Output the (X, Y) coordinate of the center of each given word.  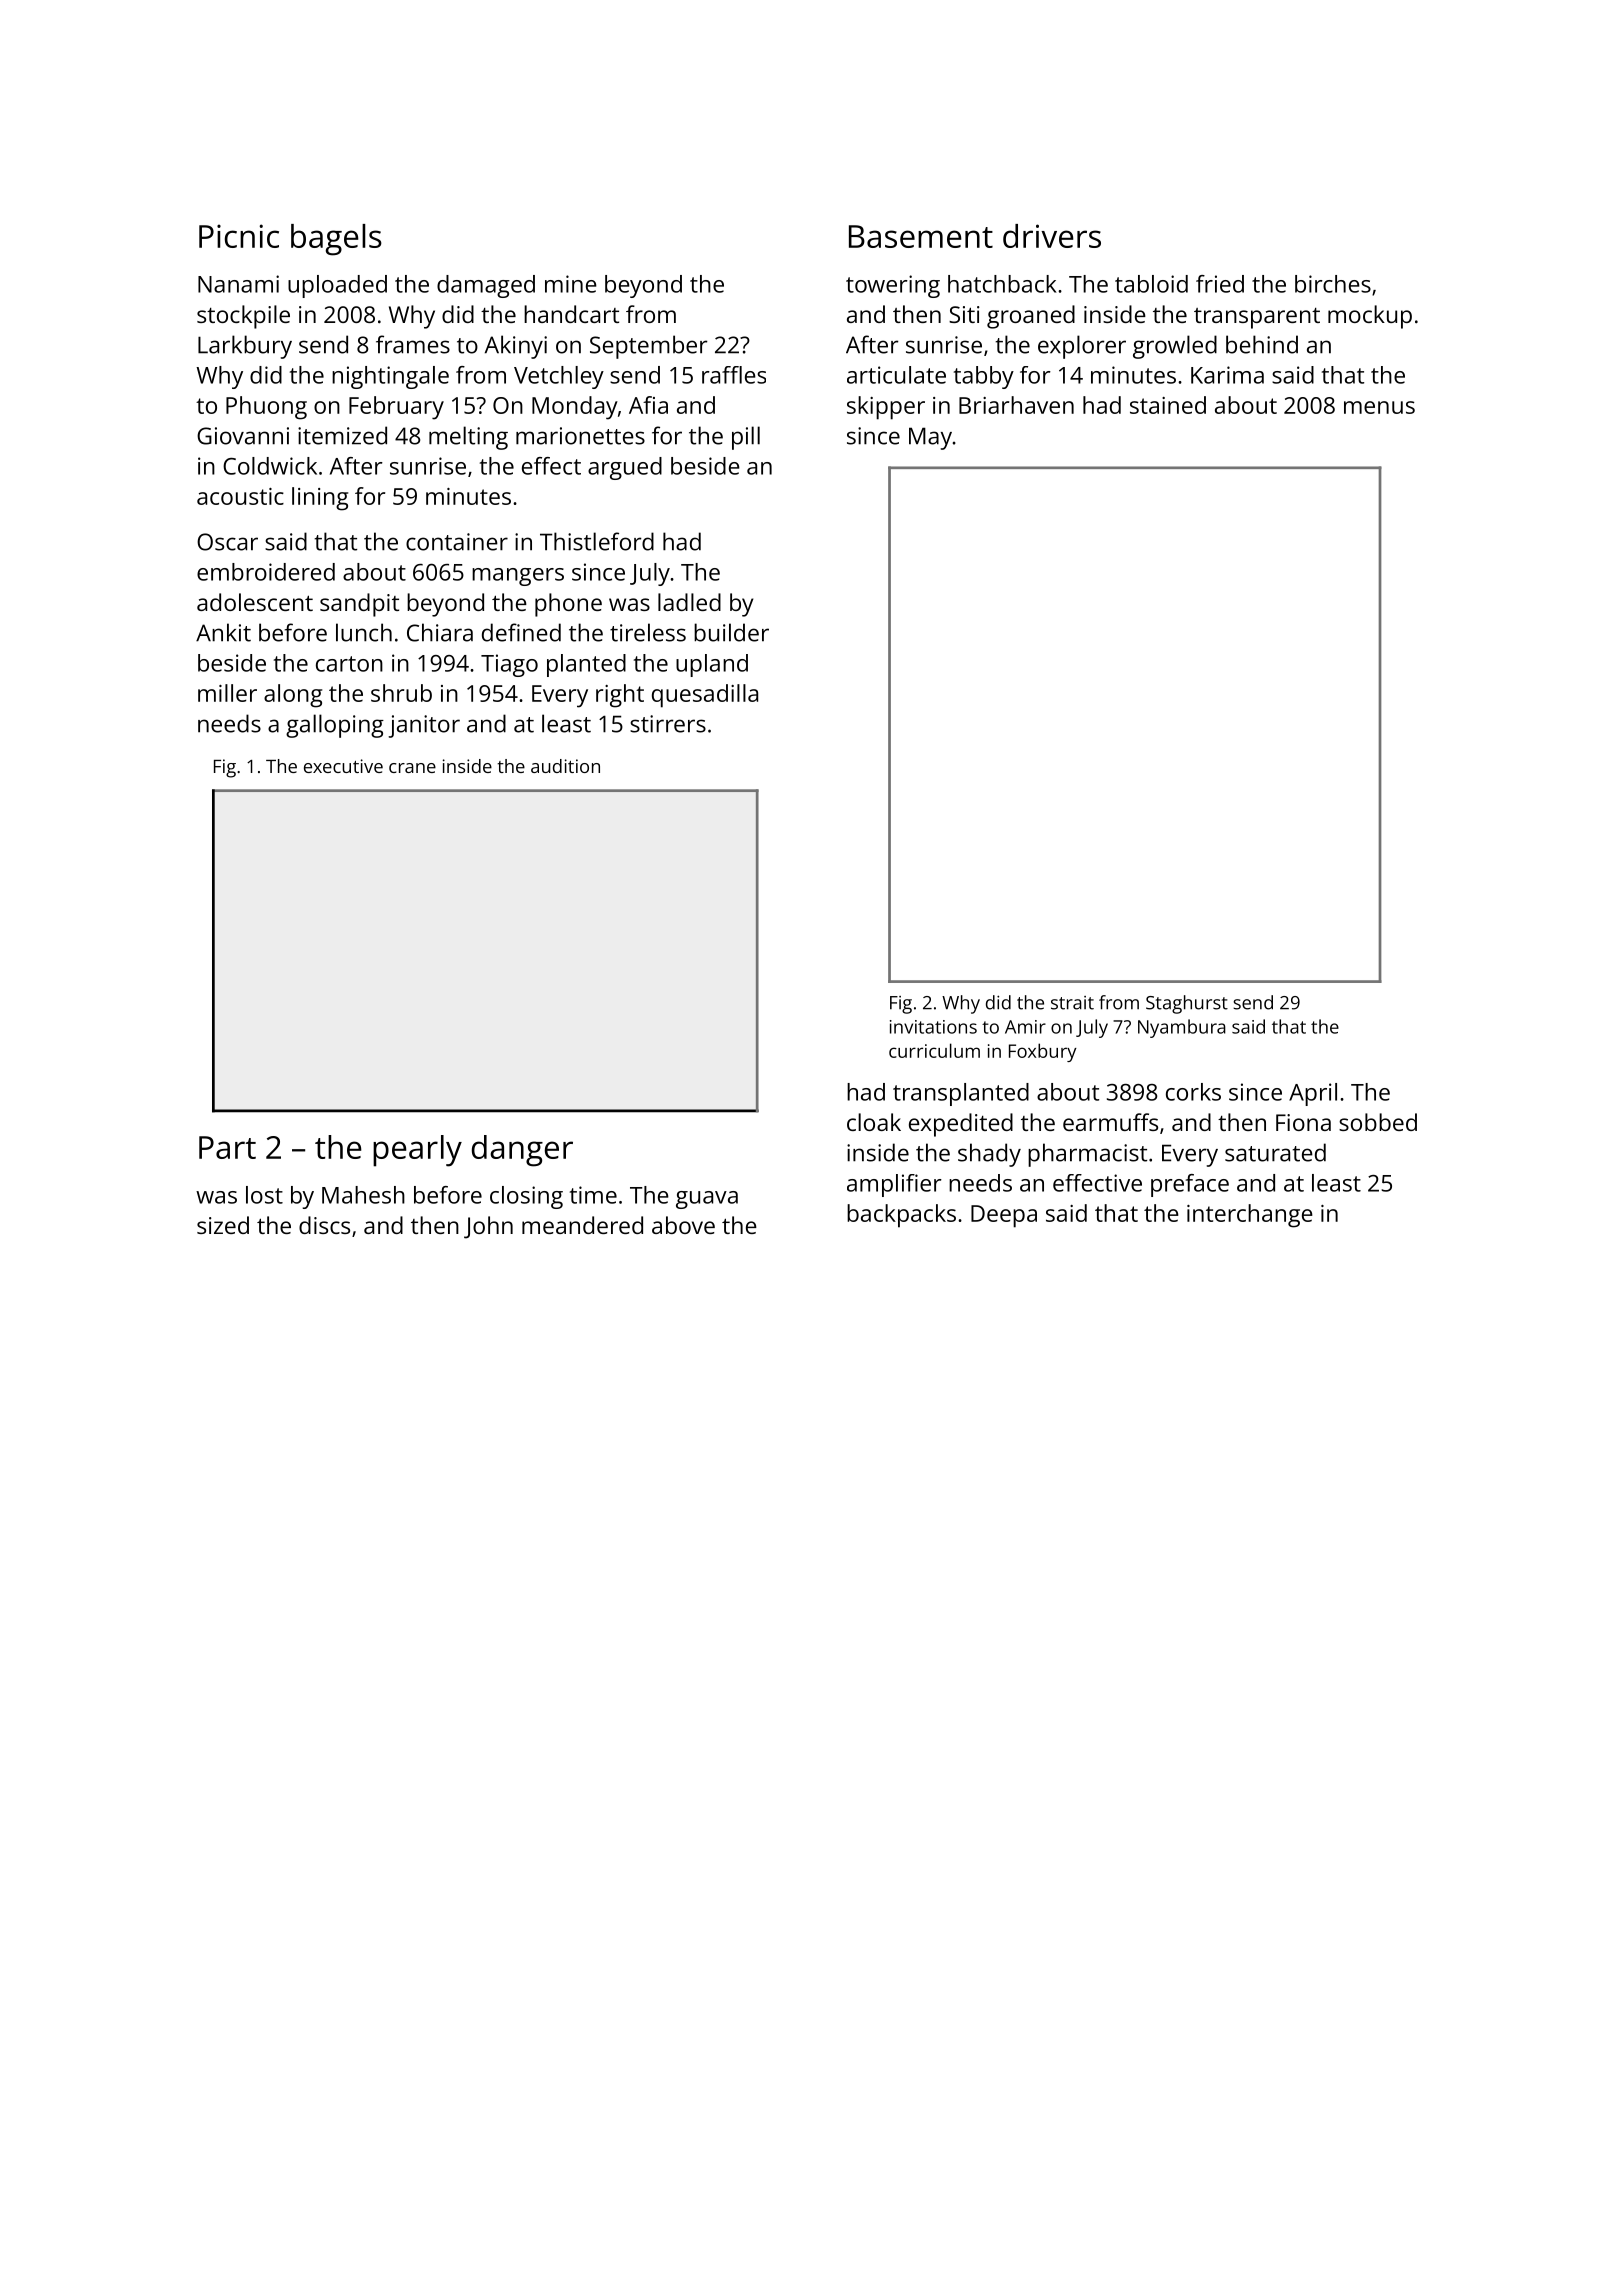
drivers (1052, 236)
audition (565, 766)
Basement (921, 236)
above (683, 1225)
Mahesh (363, 1195)
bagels (336, 240)
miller (227, 693)
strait (1072, 1003)
